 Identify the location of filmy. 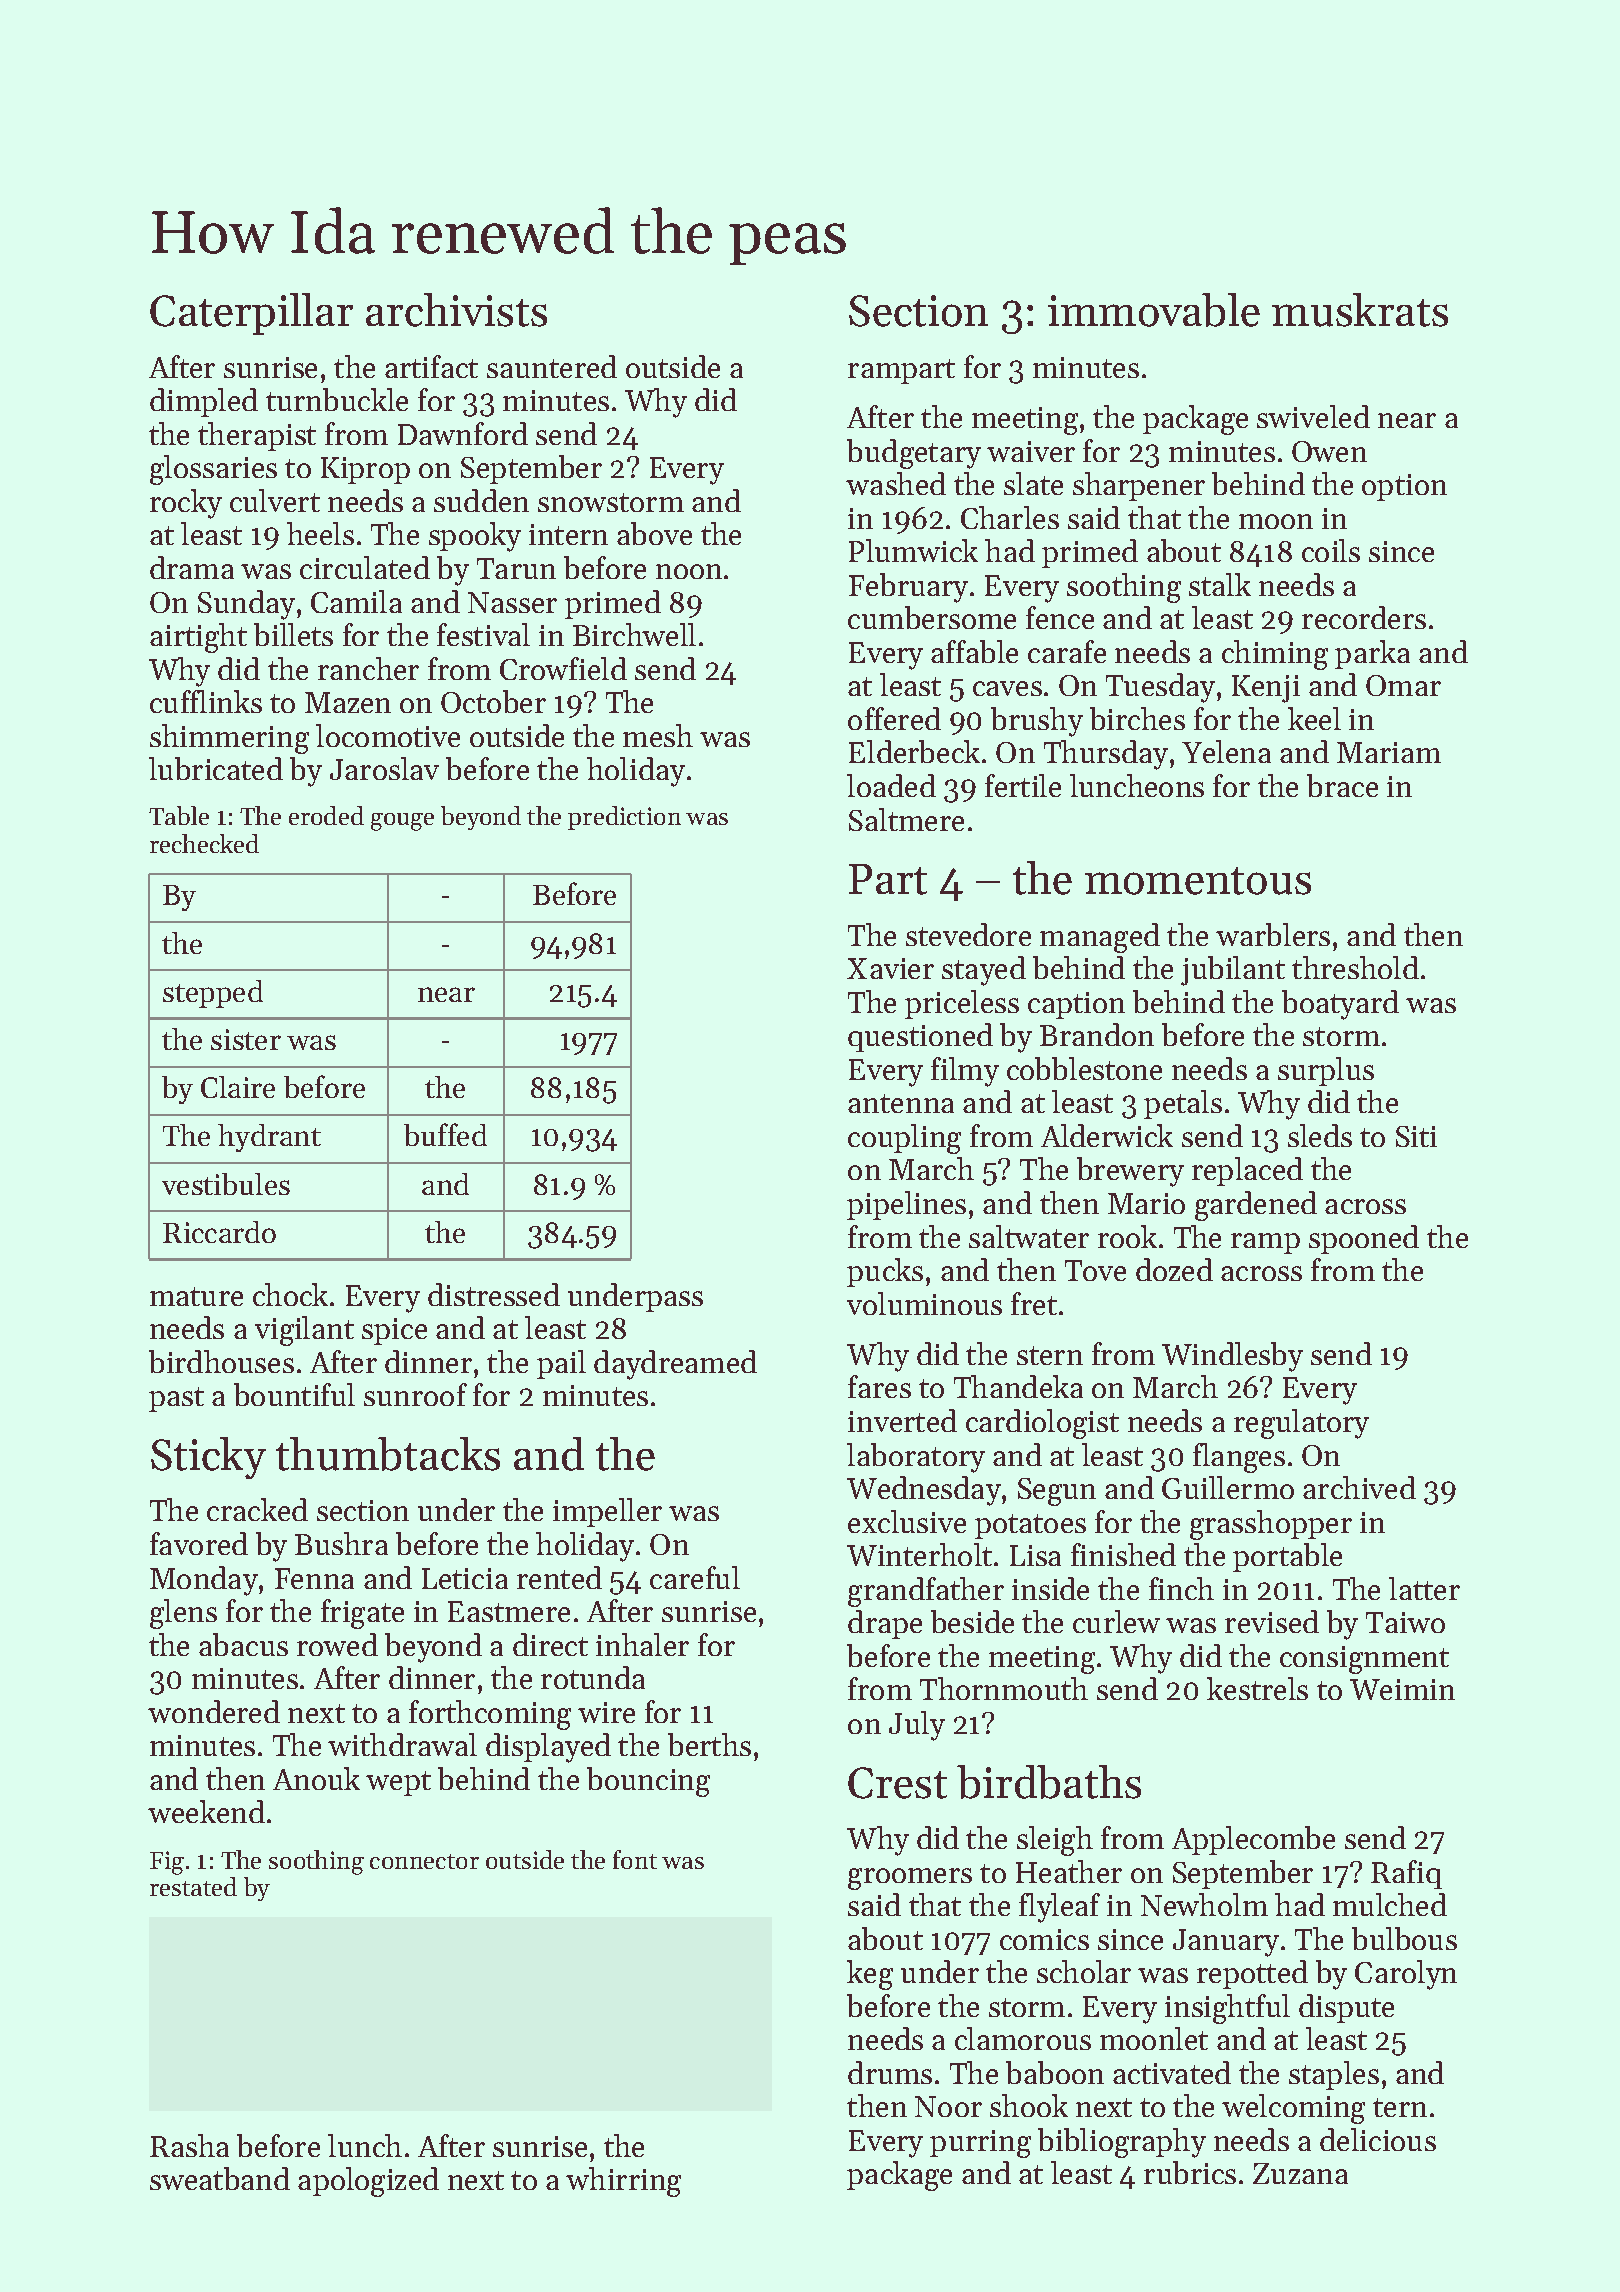
(965, 1072).
